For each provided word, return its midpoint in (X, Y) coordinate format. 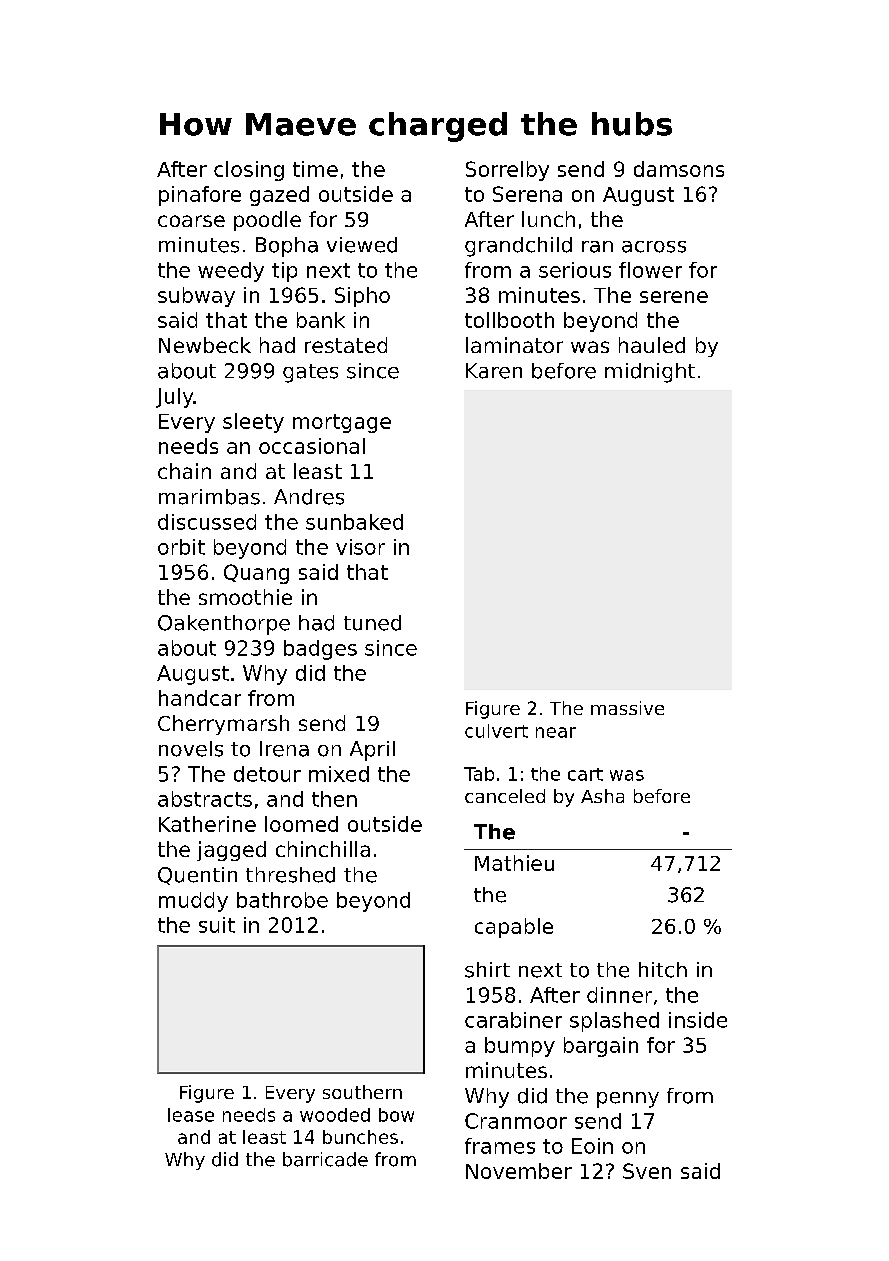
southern (362, 1092)
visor (360, 547)
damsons (679, 169)
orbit (181, 547)
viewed (362, 245)
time (315, 169)
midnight (650, 373)
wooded (335, 1115)
